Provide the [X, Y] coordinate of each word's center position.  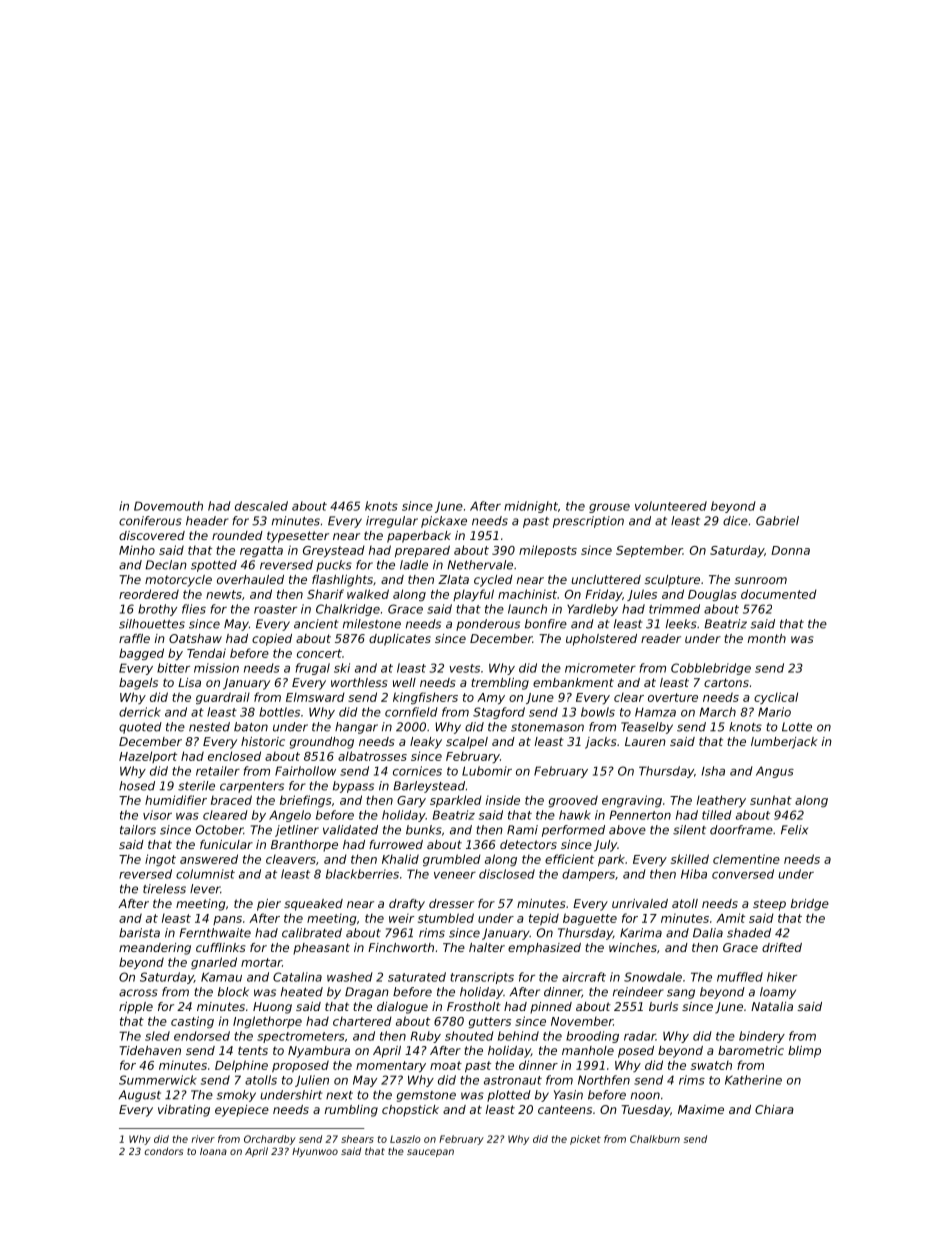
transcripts [482, 978]
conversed [743, 874]
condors [164, 1151]
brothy [157, 610]
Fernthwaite [215, 933]
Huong [272, 1008]
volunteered [671, 506]
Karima [641, 933]
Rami [522, 830]
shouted [469, 1036]
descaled [261, 506]
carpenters [252, 787]
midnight [531, 507]
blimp [804, 1052]
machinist [527, 594]
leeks [681, 624]
